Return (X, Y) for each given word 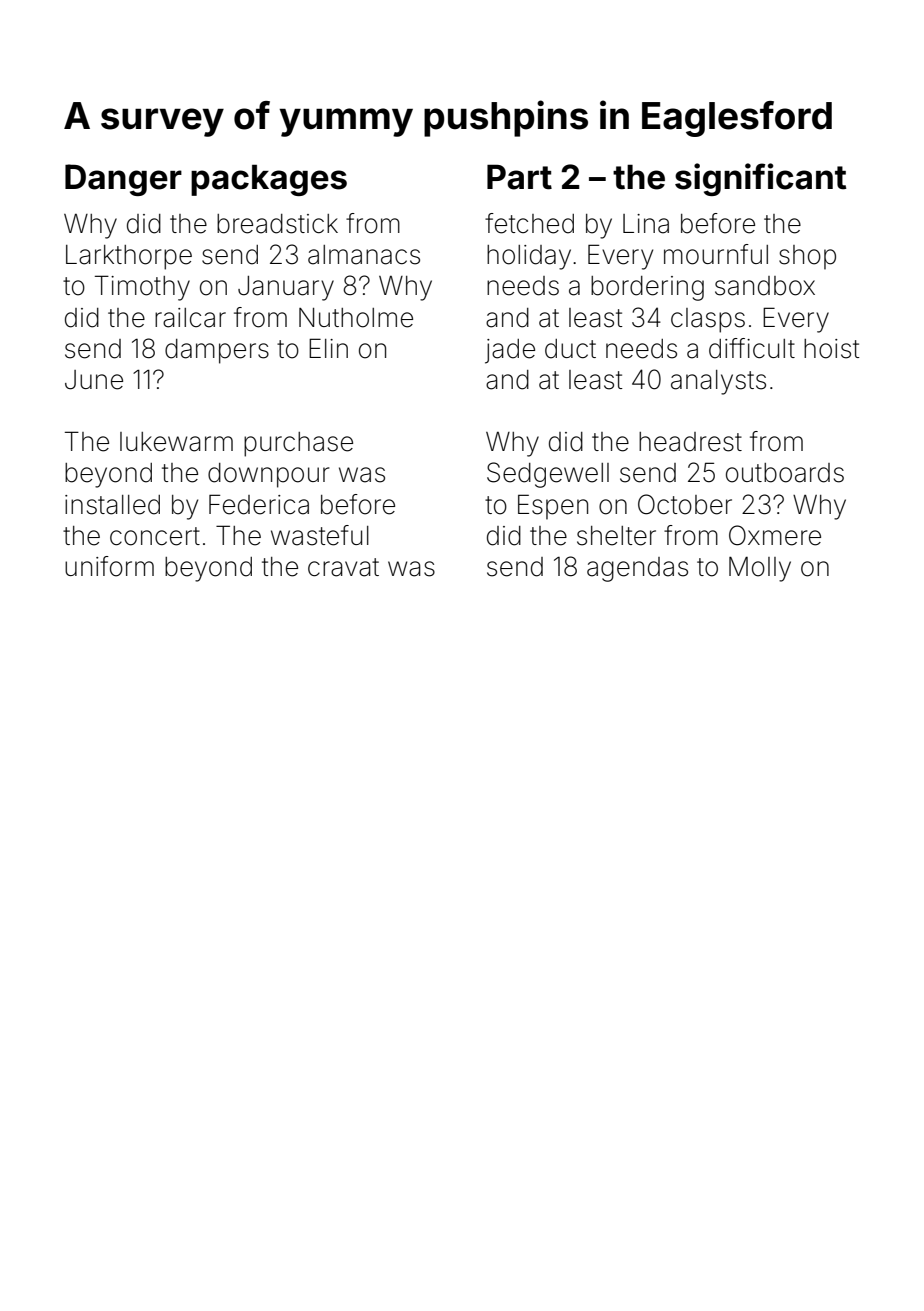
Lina (646, 224)
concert (155, 536)
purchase (298, 444)
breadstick (277, 224)
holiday (529, 257)
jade (510, 351)
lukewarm (176, 442)
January (286, 288)
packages (269, 180)
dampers (217, 351)
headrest (690, 442)
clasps (708, 320)
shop (807, 257)
